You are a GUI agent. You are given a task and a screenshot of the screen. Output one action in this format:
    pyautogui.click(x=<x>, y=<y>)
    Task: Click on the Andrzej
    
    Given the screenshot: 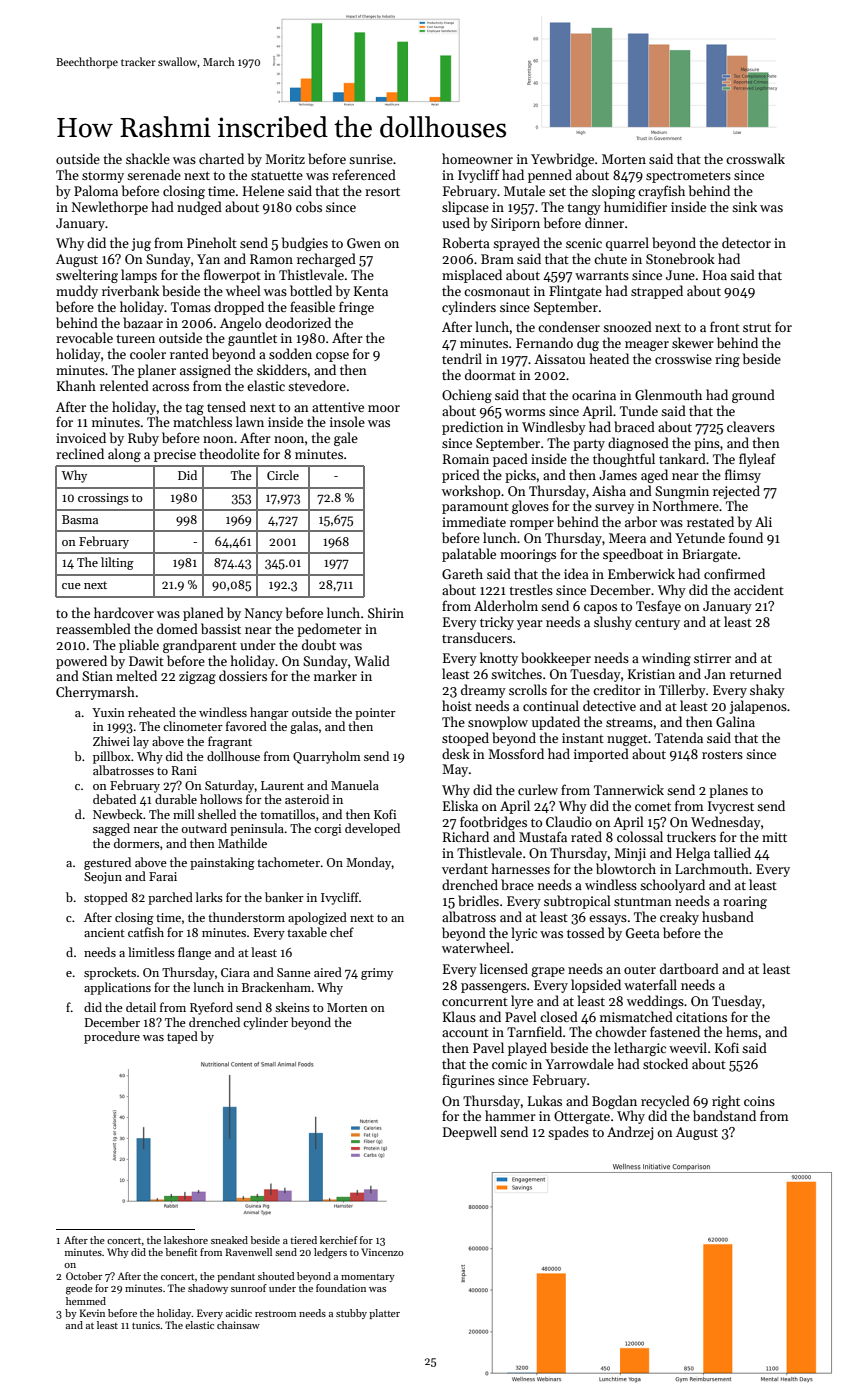 What is the action you would take?
    pyautogui.click(x=630, y=1133)
